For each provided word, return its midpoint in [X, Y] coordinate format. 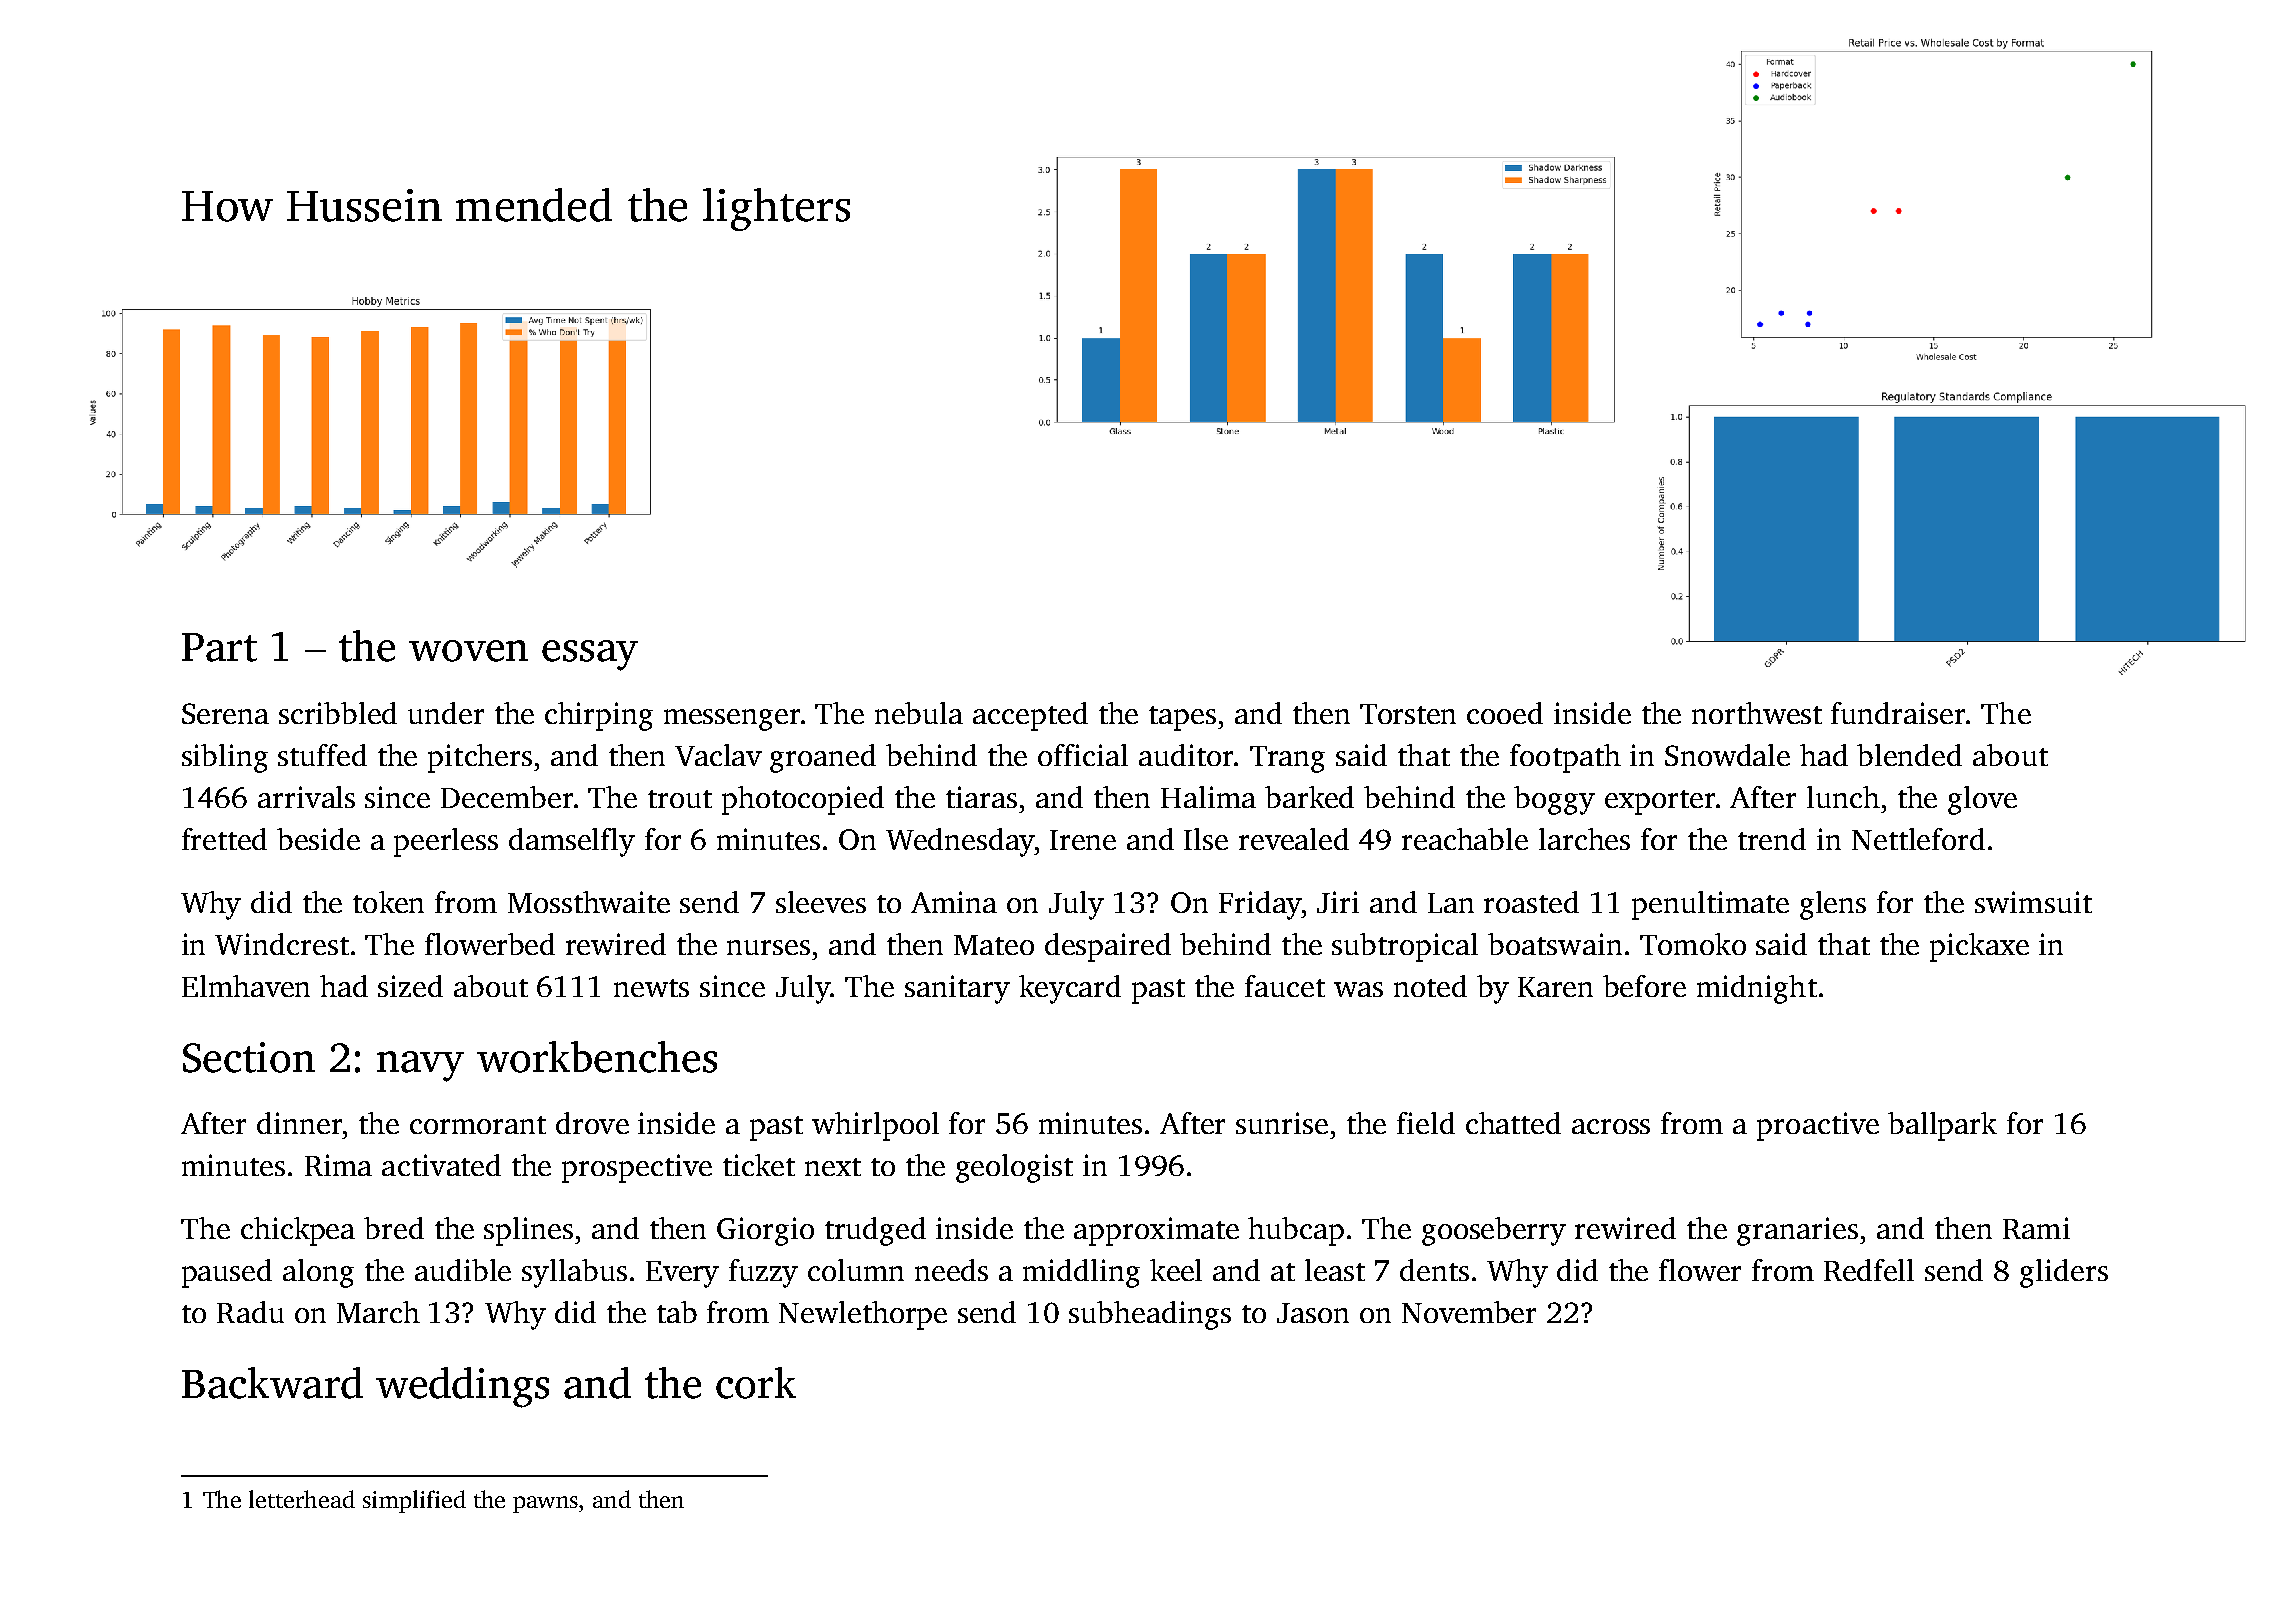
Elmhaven [246, 986]
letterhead [302, 1499]
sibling [225, 758]
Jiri [1338, 902]
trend [1772, 839]
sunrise [1282, 1123]
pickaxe [1979, 947]
